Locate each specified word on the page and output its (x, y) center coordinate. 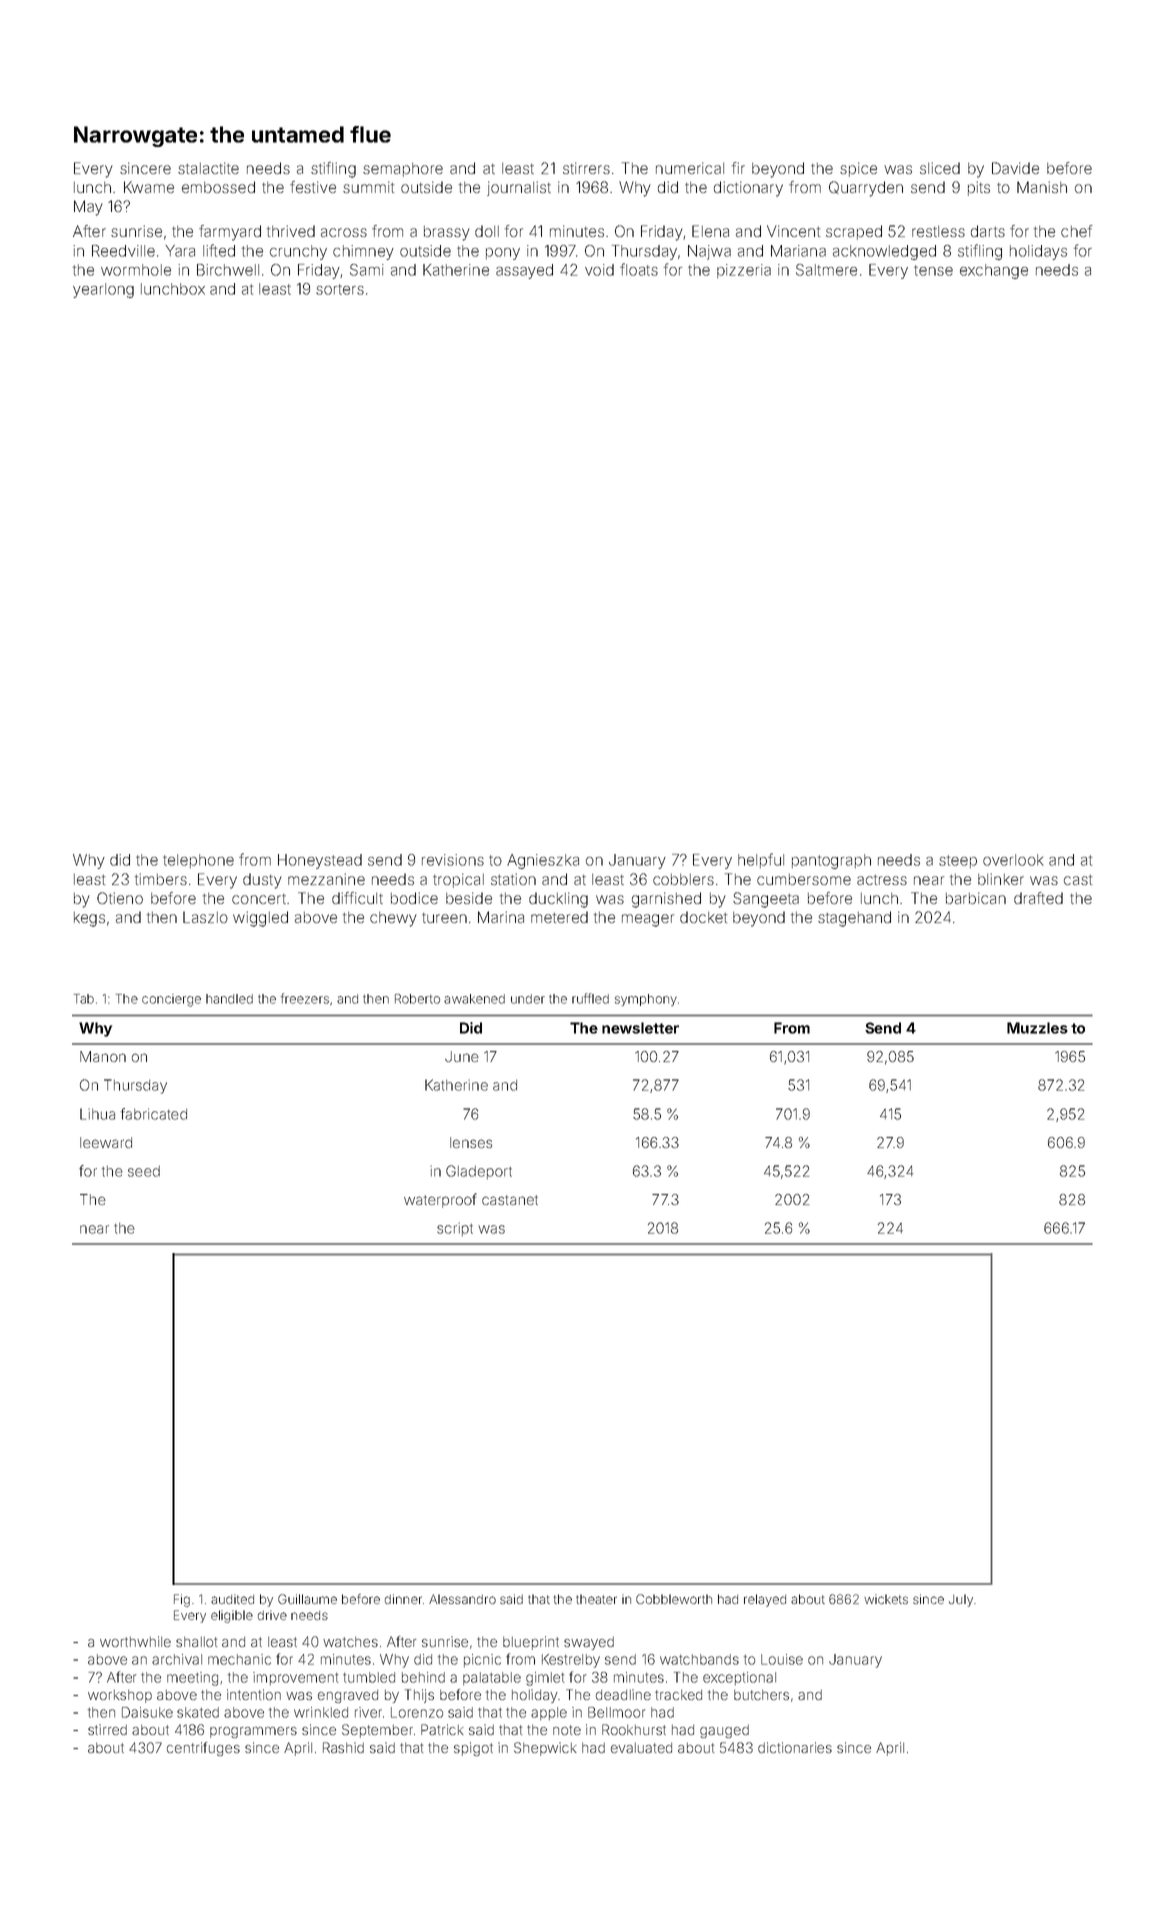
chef (1077, 231)
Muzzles (1037, 1028)
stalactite (208, 168)
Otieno (120, 898)
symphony (646, 1000)
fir (738, 168)
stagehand (854, 919)
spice (858, 169)
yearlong (103, 290)
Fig (182, 1600)
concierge (171, 1000)
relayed (765, 1600)
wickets (886, 1599)
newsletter (640, 1028)
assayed (524, 271)
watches (350, 1642)
